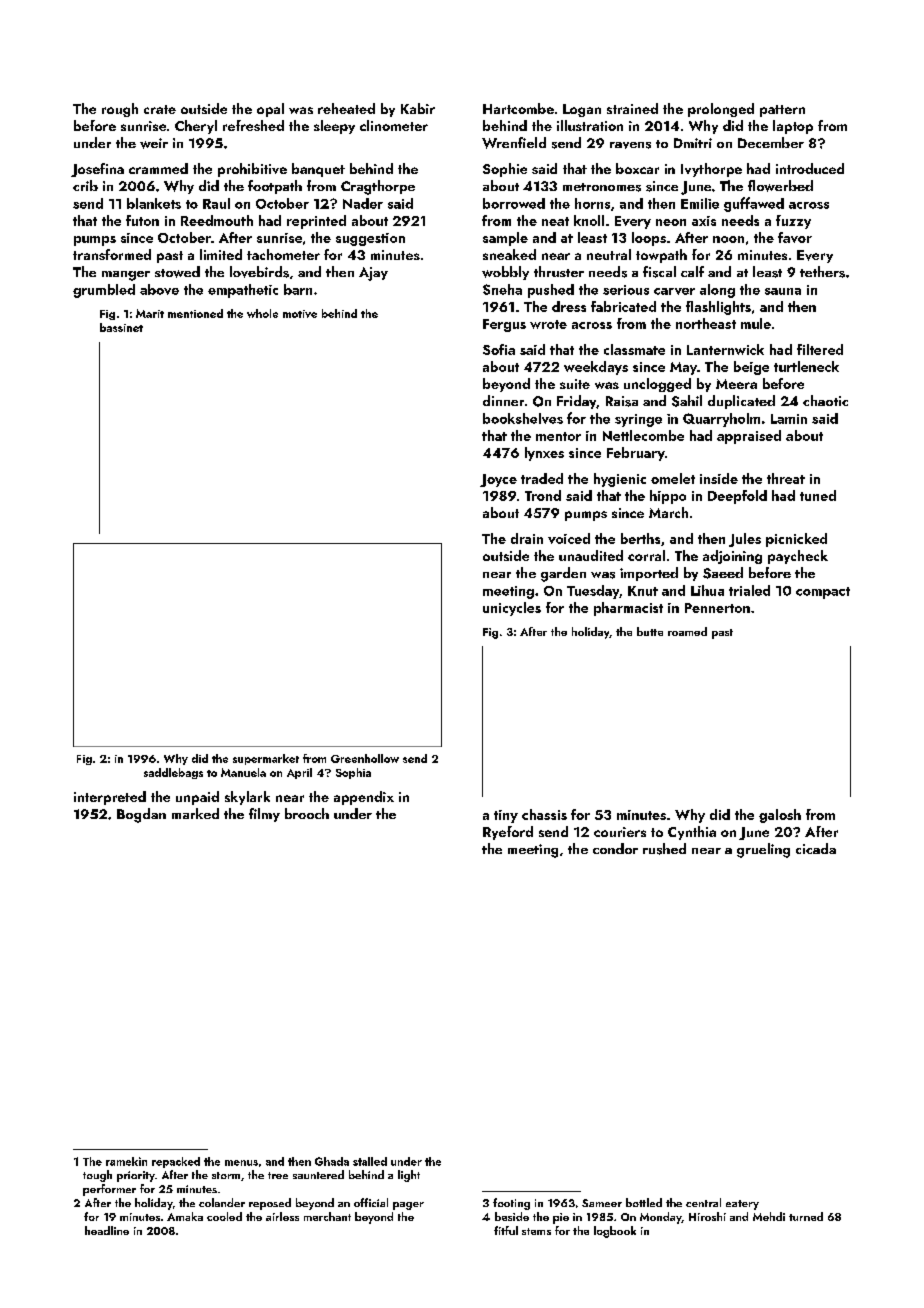 The image size is (924, 1308). Describe the element at coordinates (266, 759) in the image. I see `supermarket` at that location.
